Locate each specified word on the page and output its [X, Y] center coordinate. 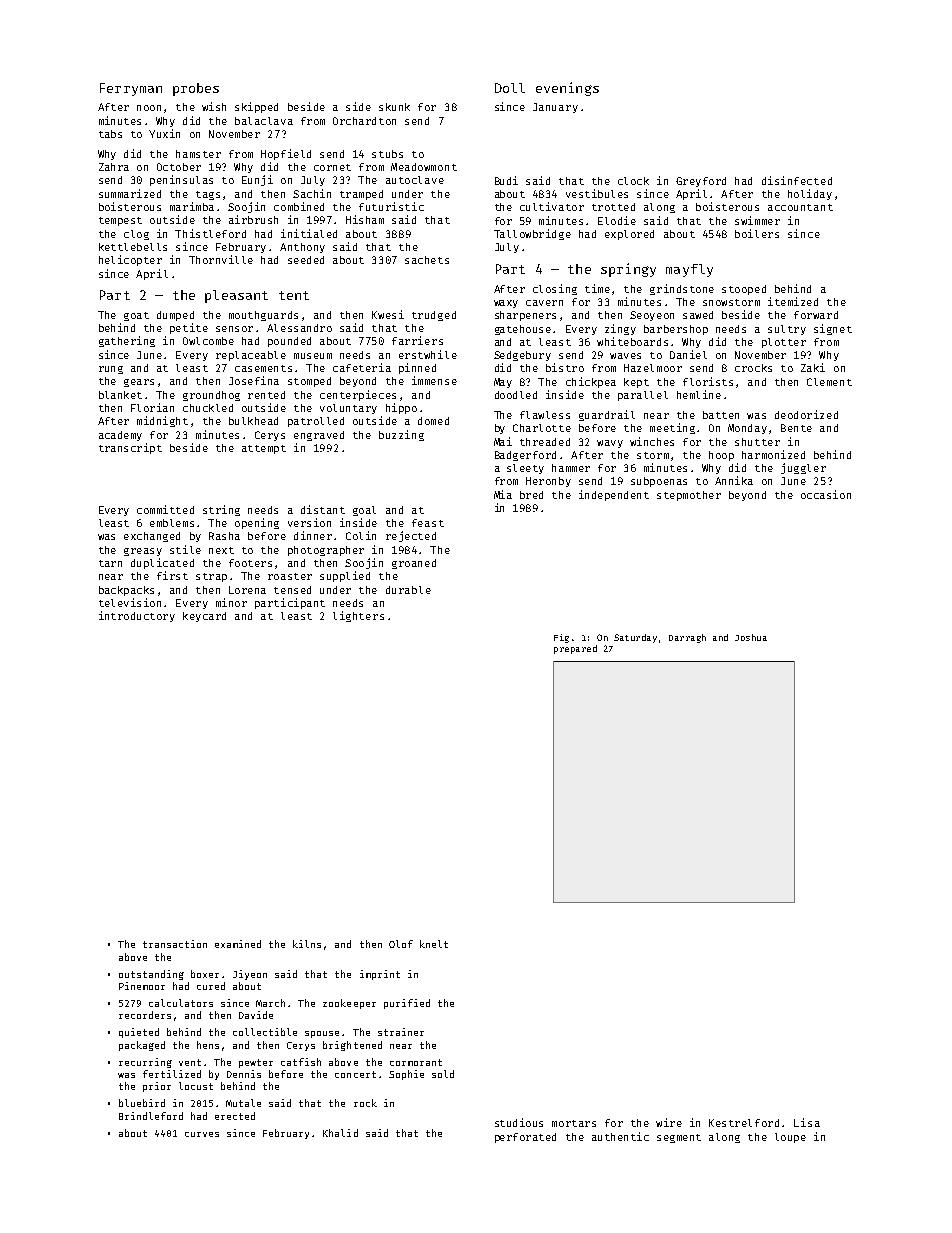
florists [708, 381]
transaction [175, 944]
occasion [826, 494]
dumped [175, 316]
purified [407, 1004]
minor [231, 602]
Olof [401, 944]
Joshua [751, 637]
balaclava [264, 121]
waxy [506, 304]
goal [364, 511]
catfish [301, 1062]
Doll [510, 88]
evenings [567, 89]
